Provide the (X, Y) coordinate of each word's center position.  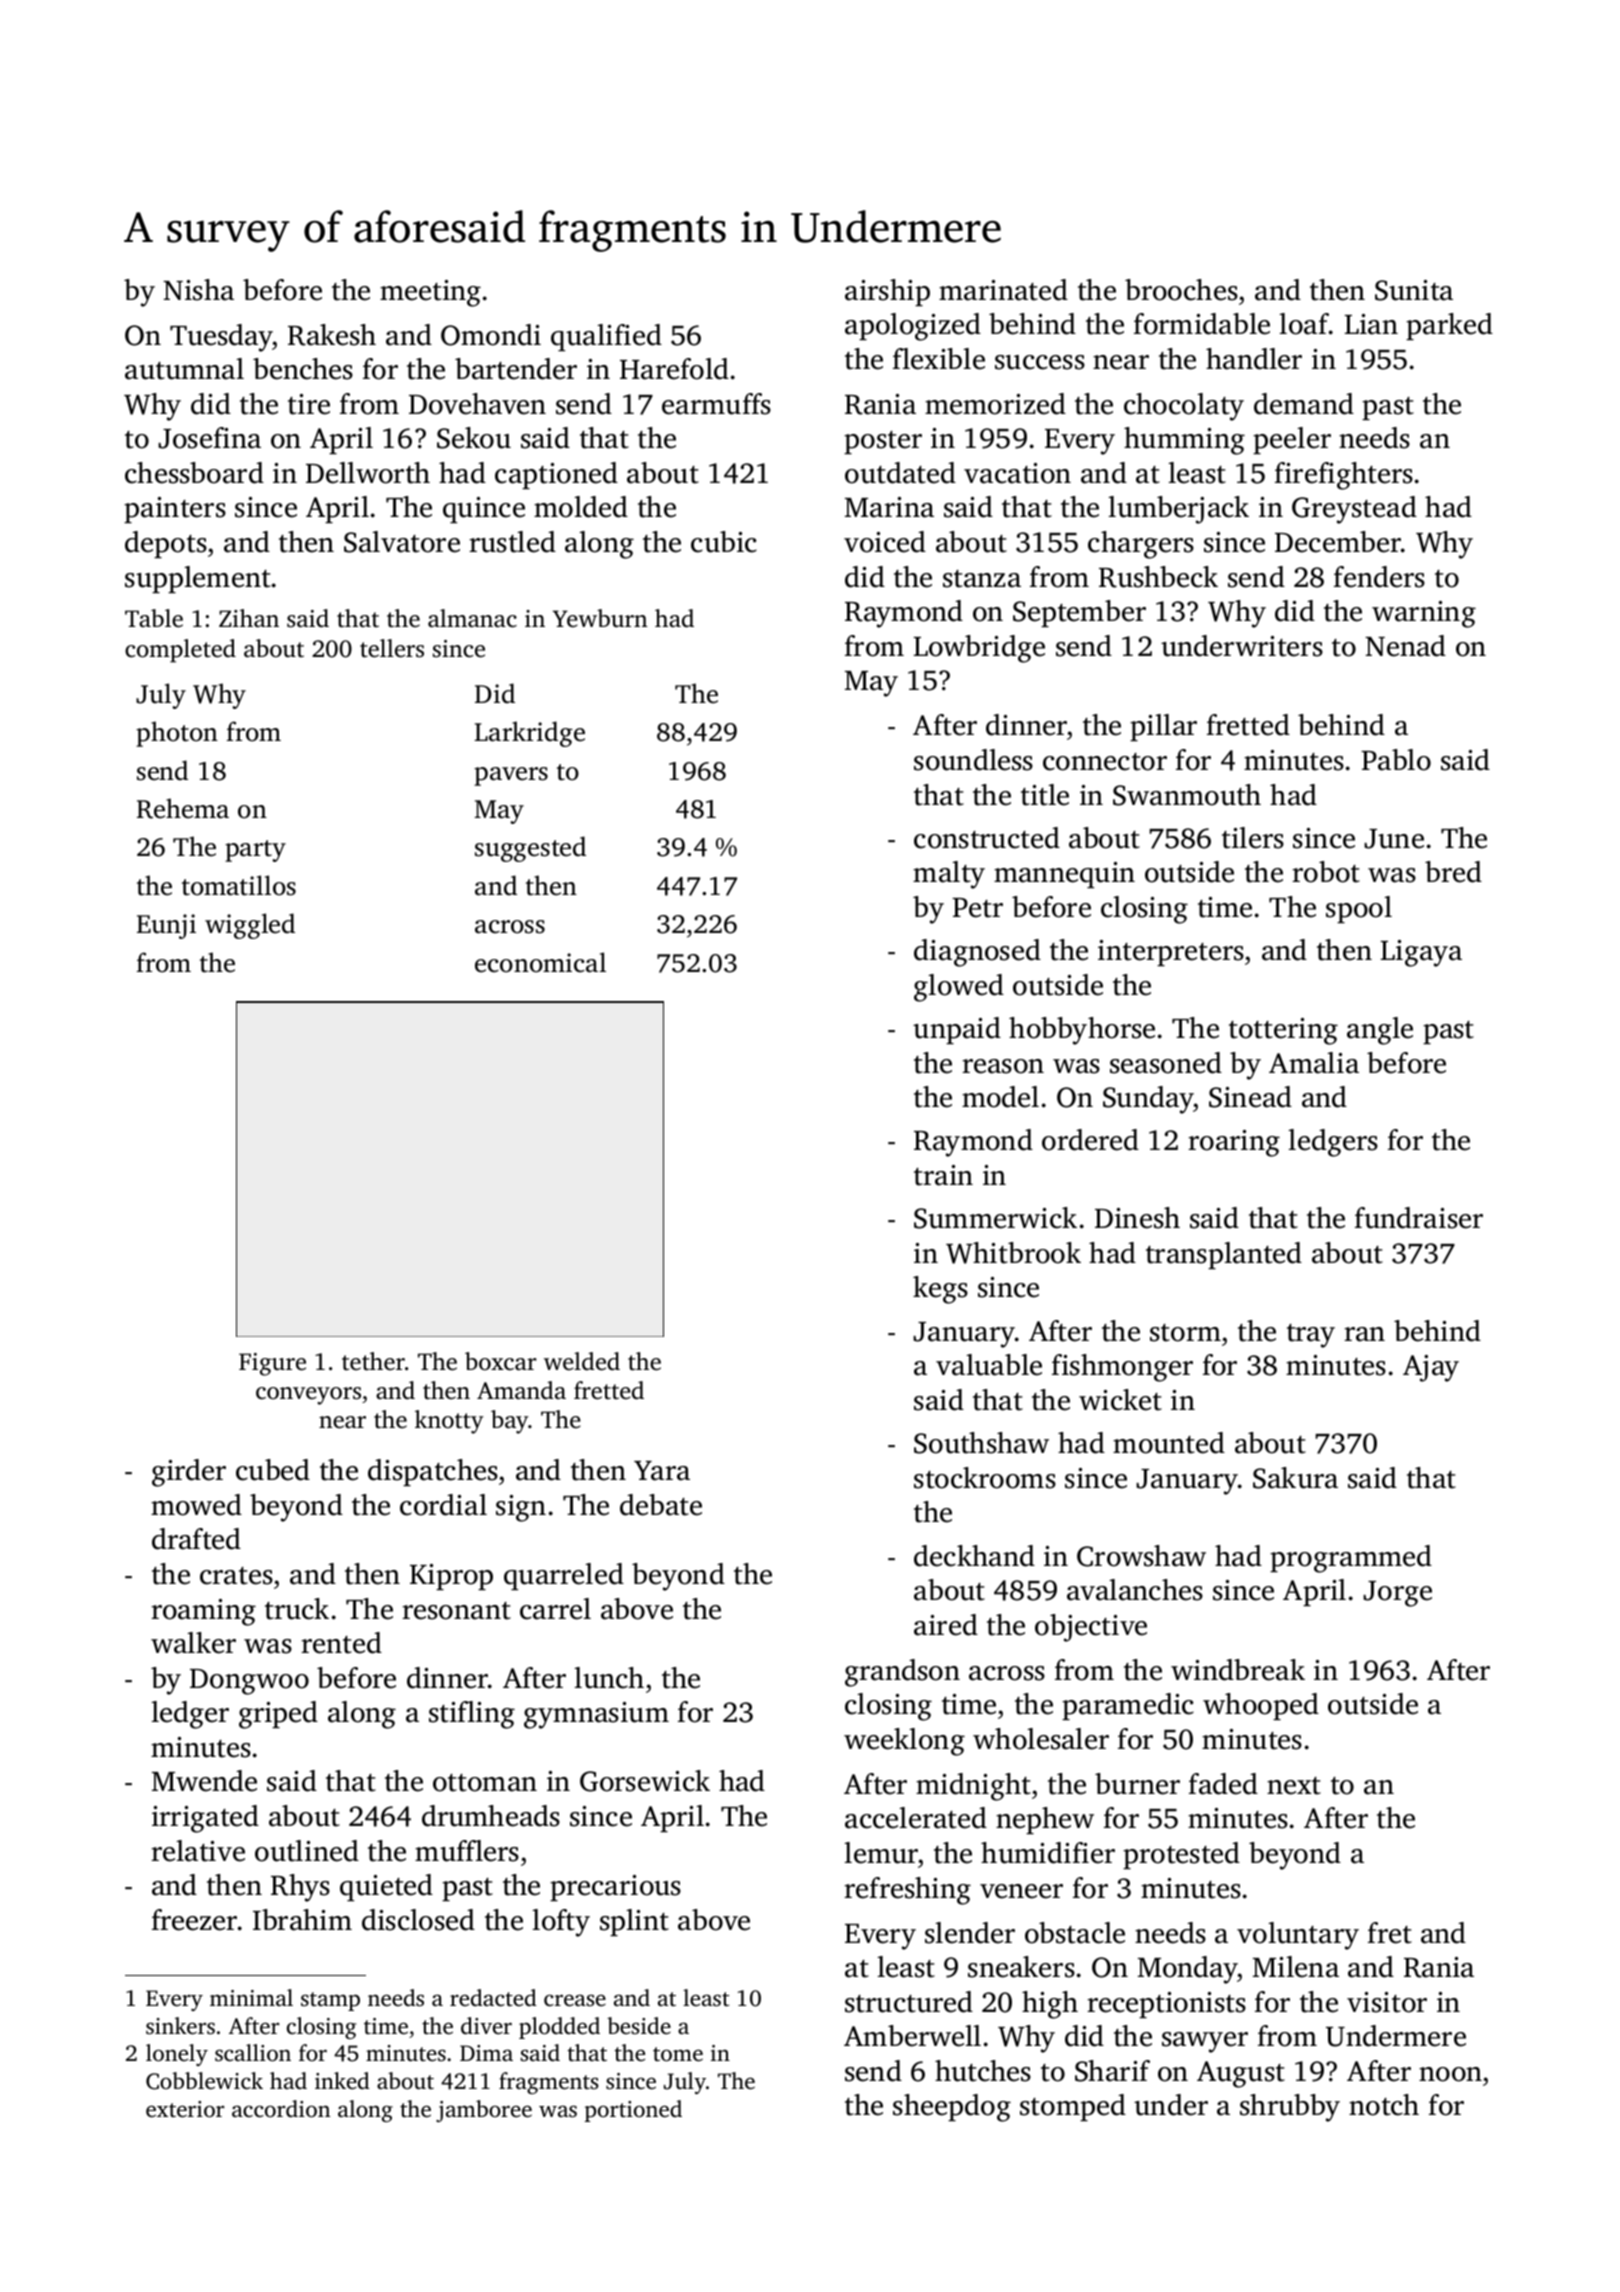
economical (540, 962)
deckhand (974, 1556)
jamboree (484, 2111)
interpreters (1171, 953)
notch (1384, 2105)
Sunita (1414, 290)
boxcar (501, 1361)
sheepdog (952, 2108)
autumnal (184, 369)
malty (949, 875)
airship (887, 292)
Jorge (1397, 1594)
